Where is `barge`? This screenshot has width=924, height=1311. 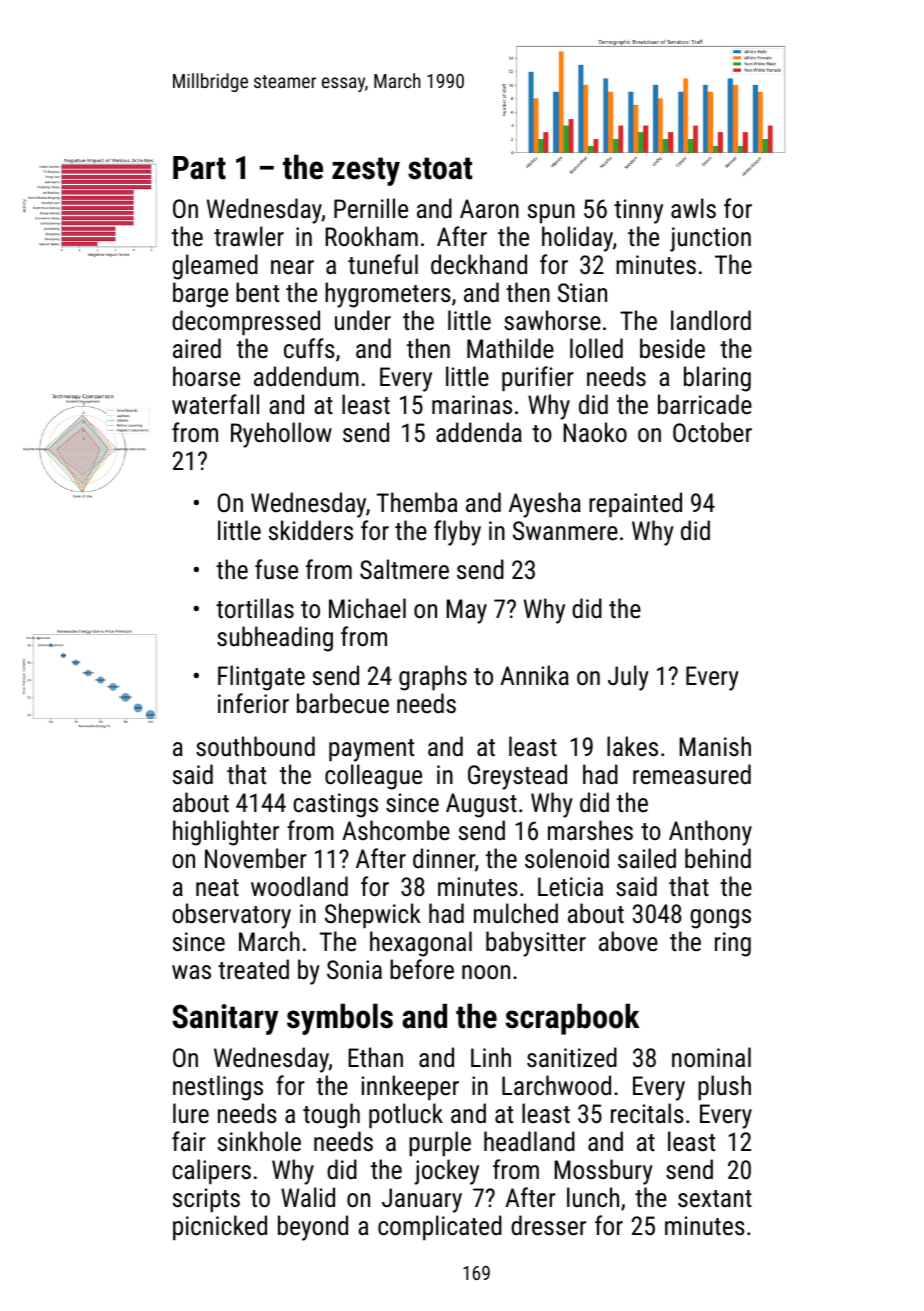 barge is located at coordinates (200, 295).
